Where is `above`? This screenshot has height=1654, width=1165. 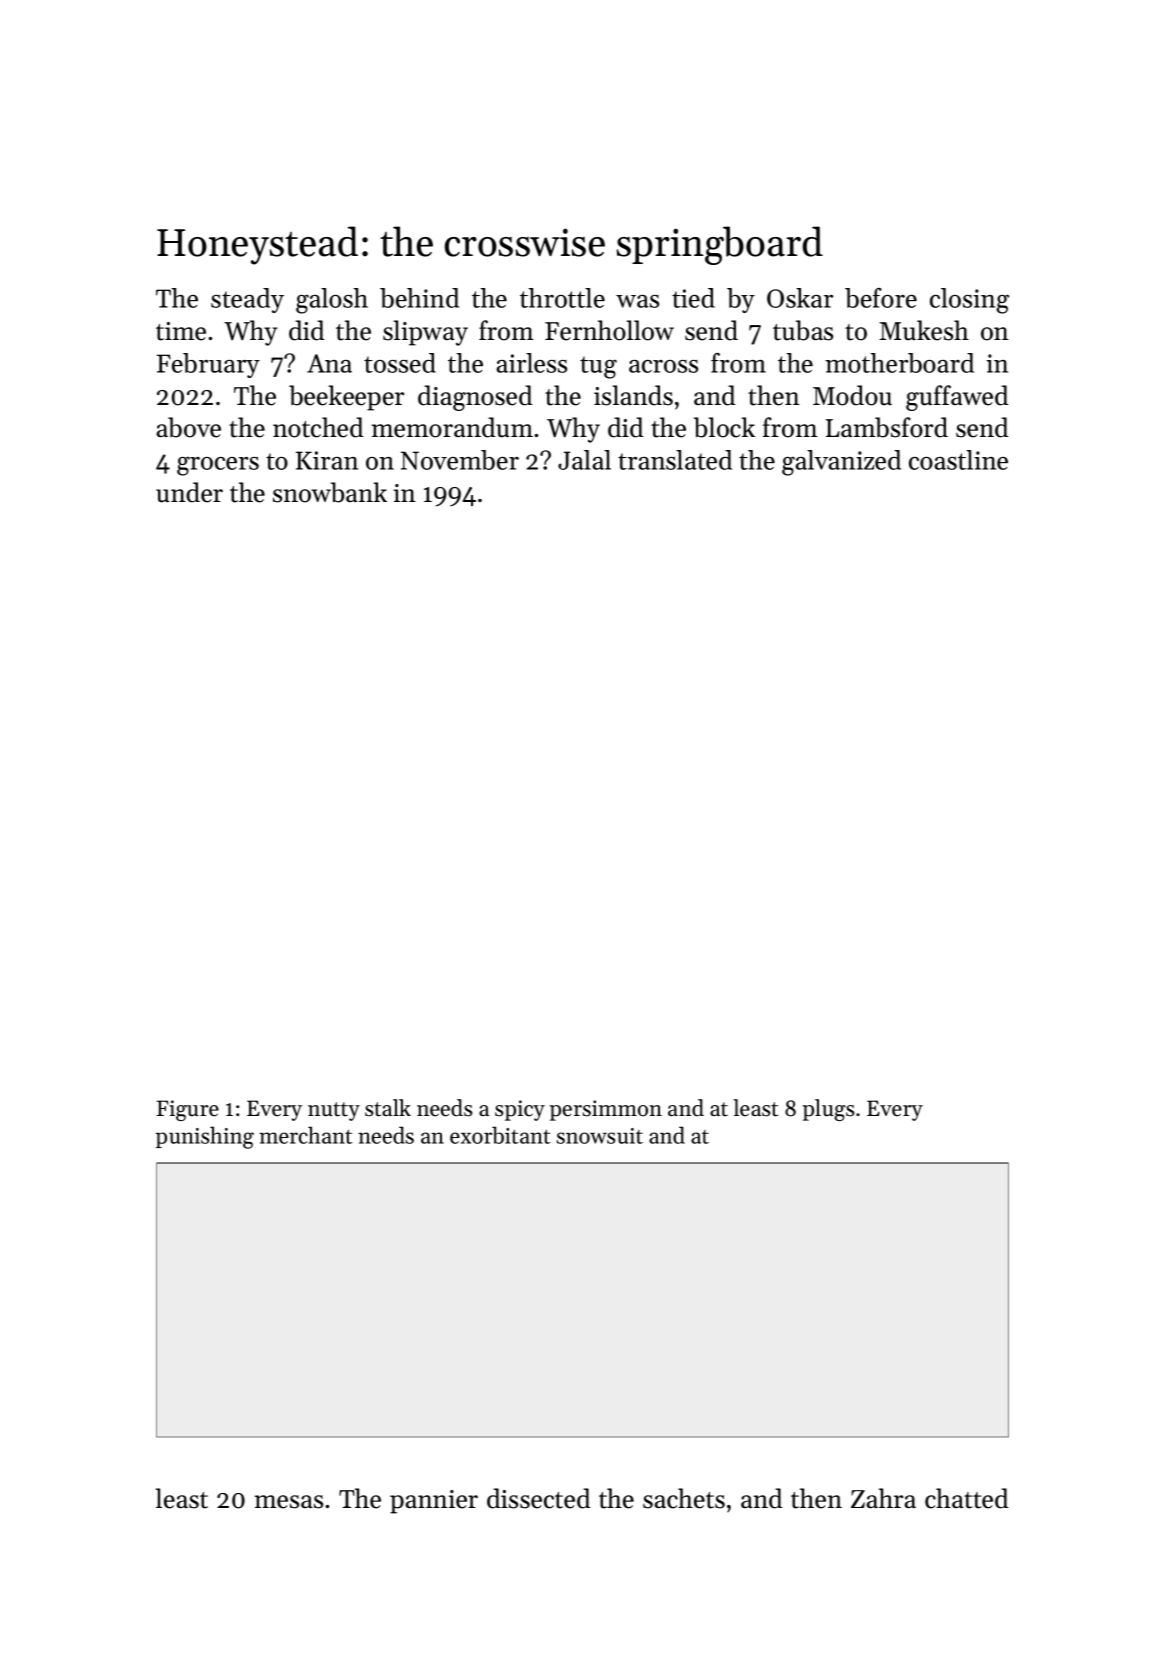
above is located at coordinates (189, 427).
